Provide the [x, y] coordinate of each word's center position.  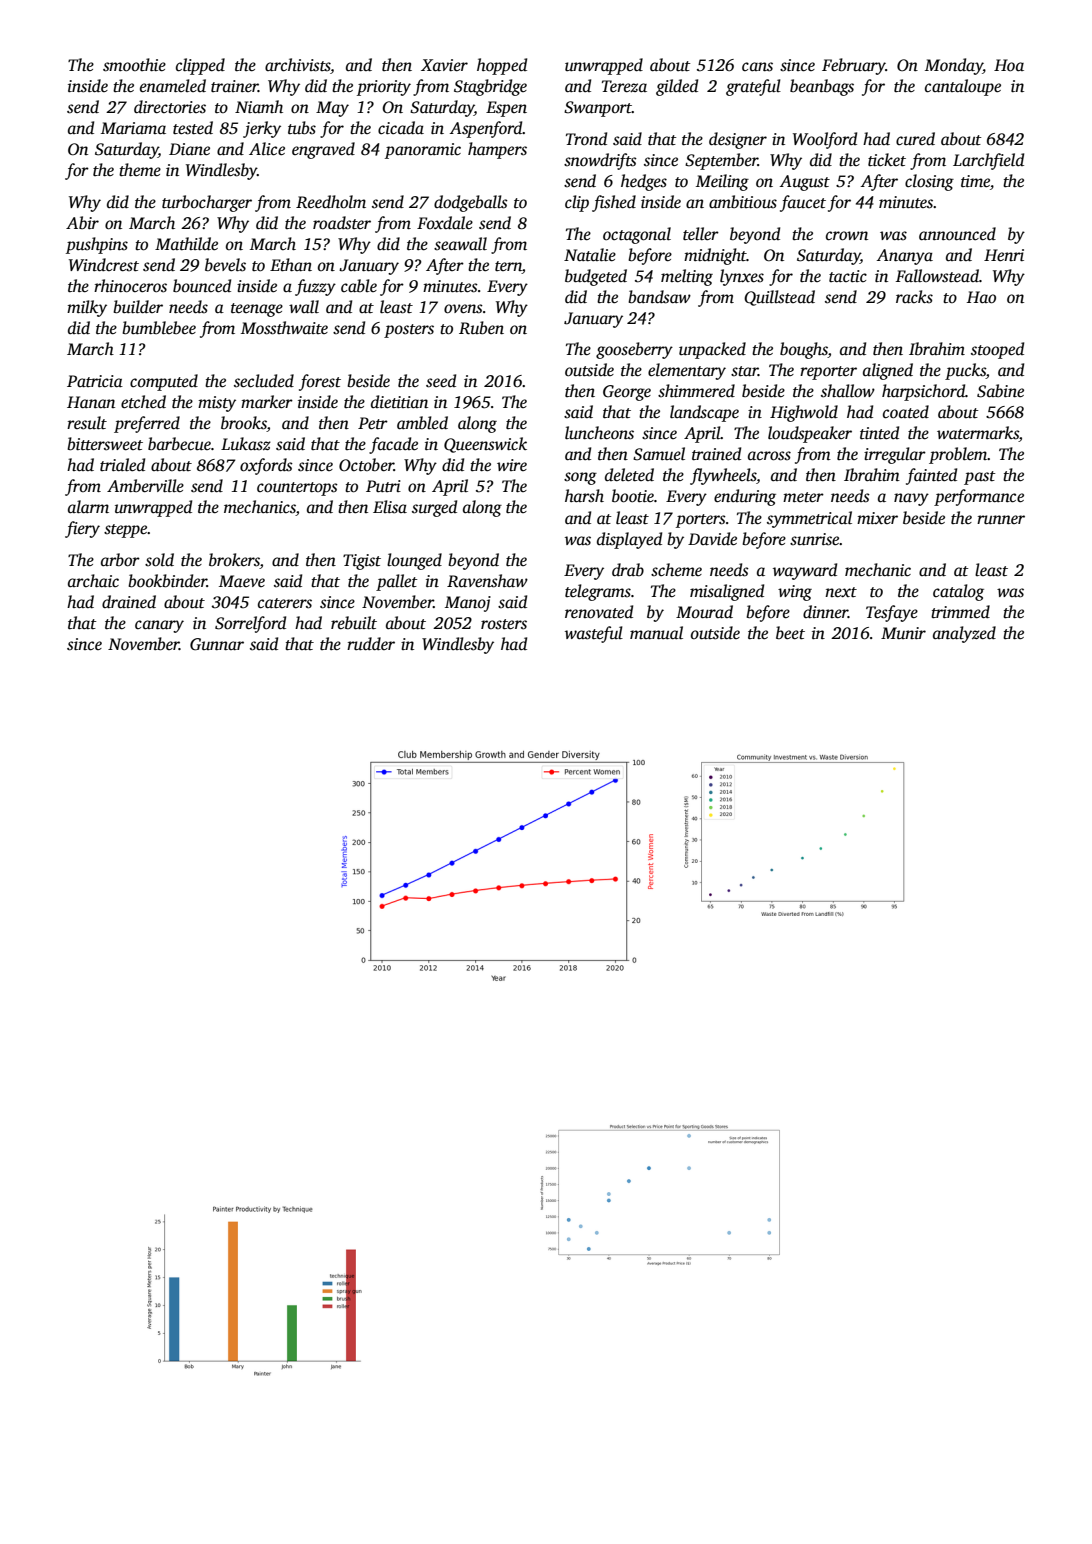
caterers [285, 603]
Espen [506, 109]
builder [138, 307]
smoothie [134, 65]
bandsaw [659, 297]
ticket [887, 160]
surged [434, 508]
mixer [877, 518]
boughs [804, 350]
